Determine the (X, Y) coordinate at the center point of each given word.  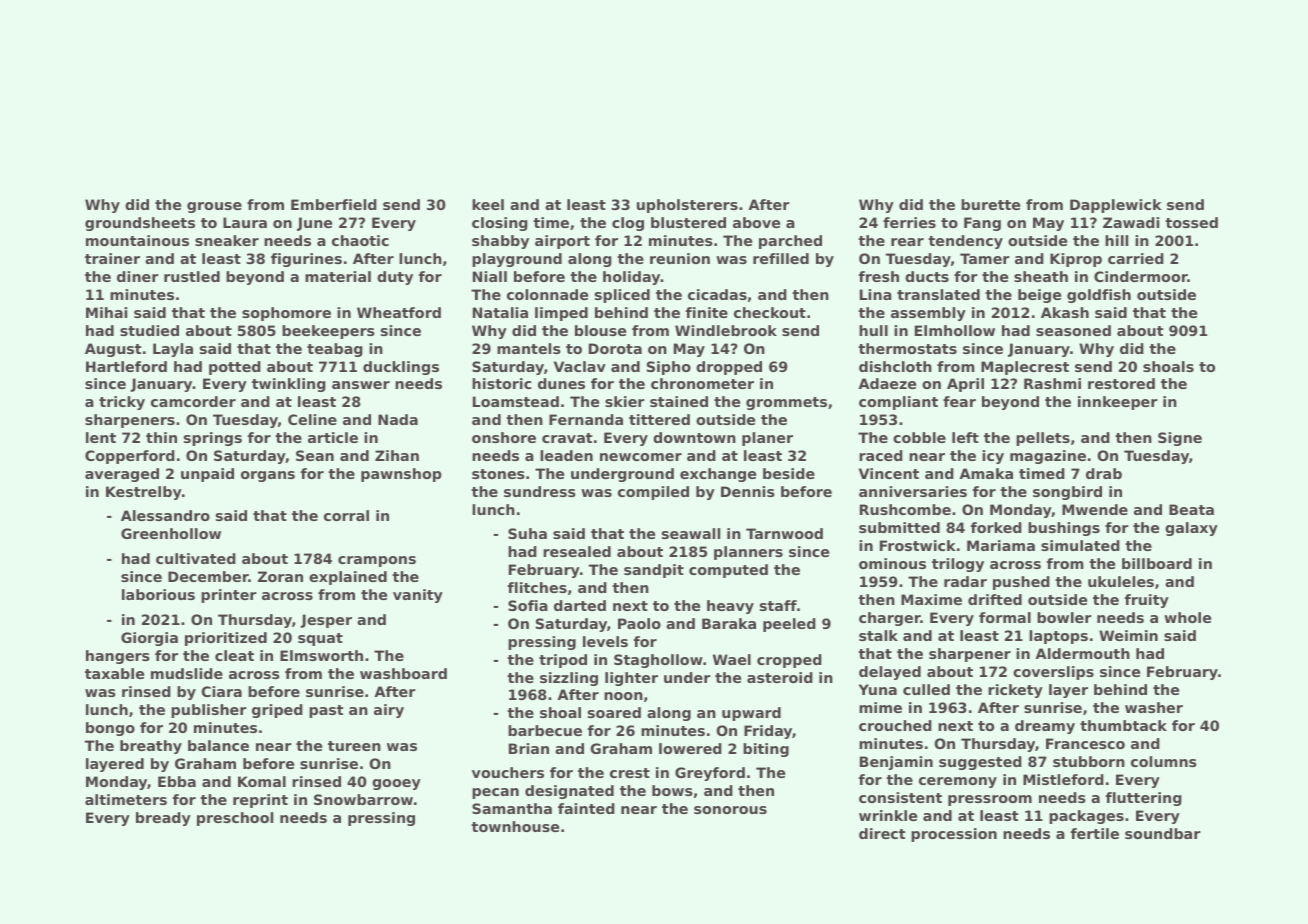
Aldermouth (1082, 653)
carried (1136, 258)
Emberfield (334, 204)
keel (488, 204)
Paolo (639, 623)
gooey (396, 784)
